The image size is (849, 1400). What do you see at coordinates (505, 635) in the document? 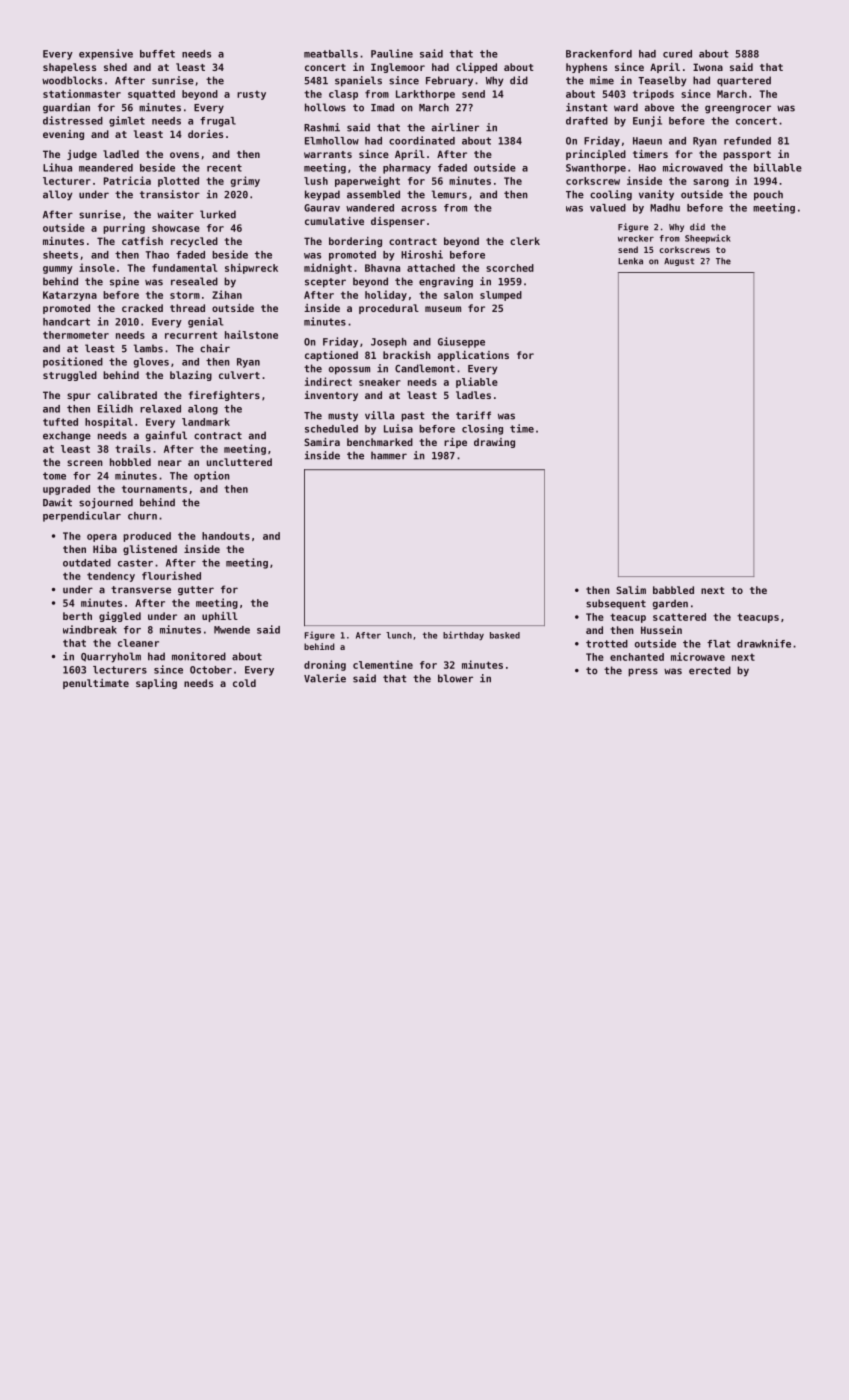
I see `basked` at bounding box center [505, 635].
